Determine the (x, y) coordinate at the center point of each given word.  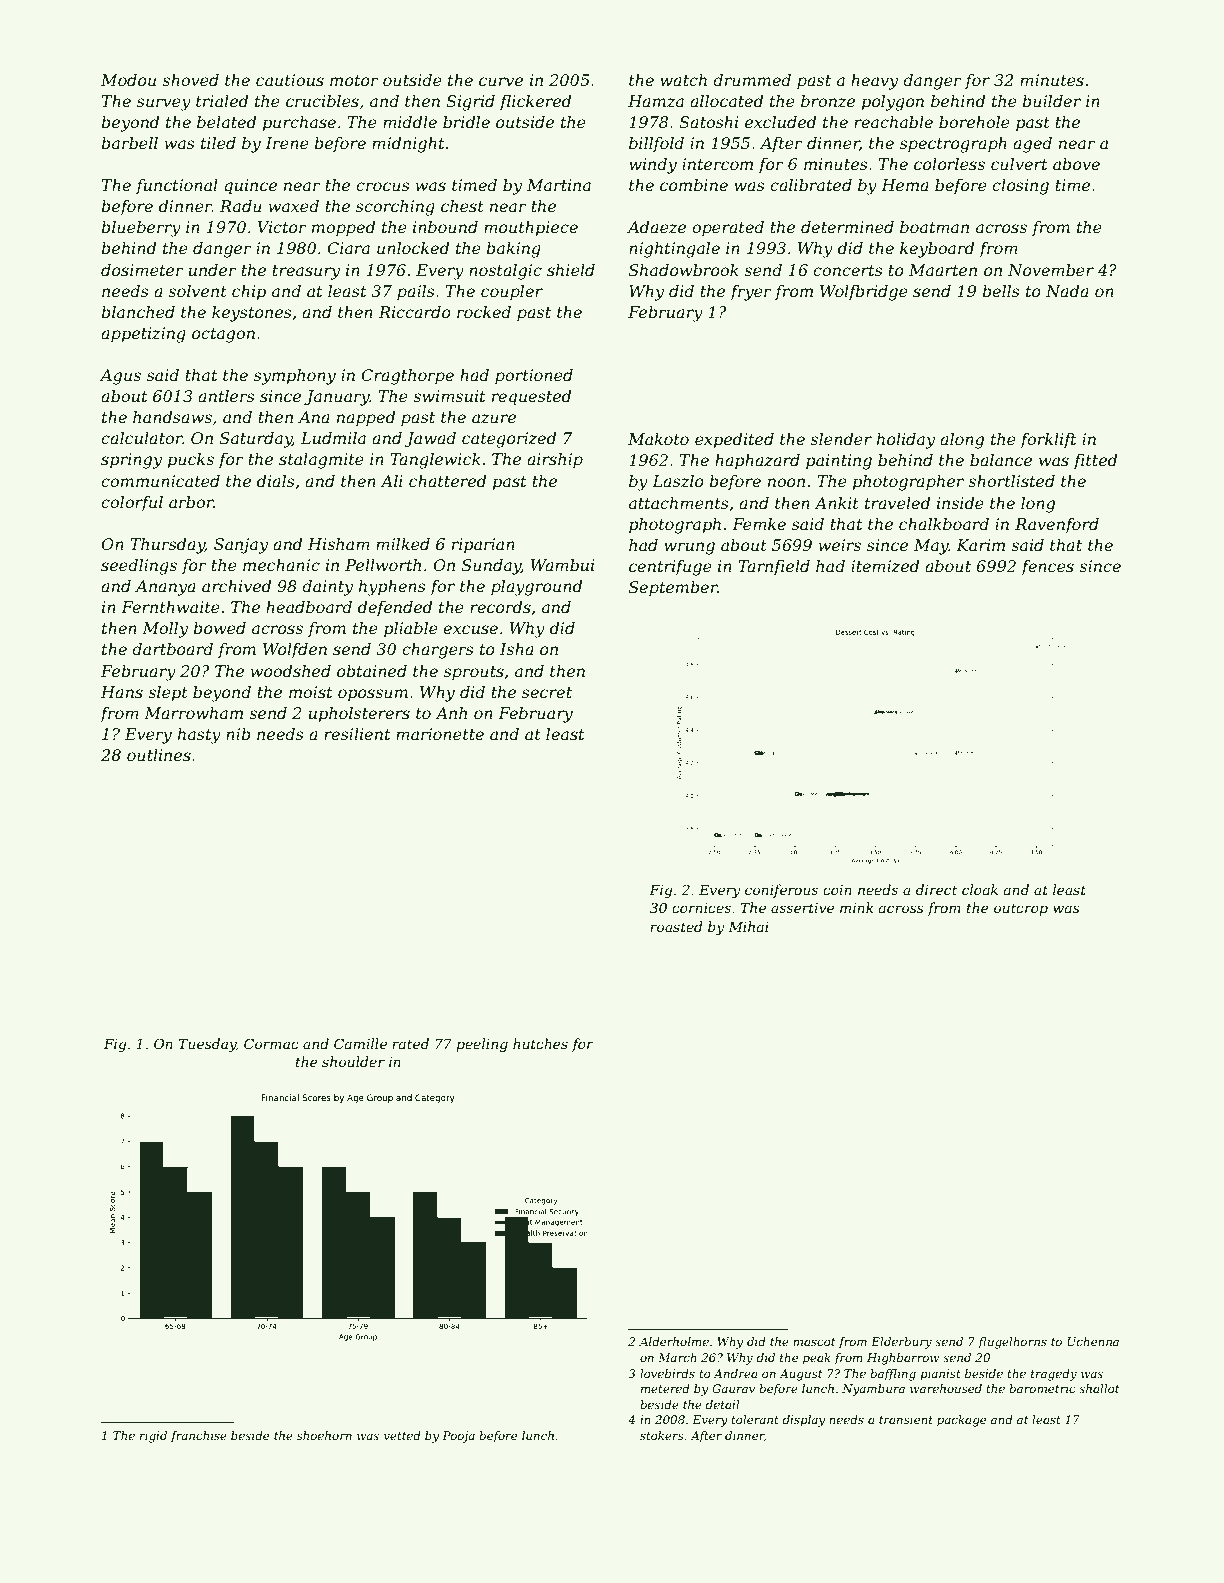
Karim (980, 545)
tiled (218, 143)
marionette (440, 734)
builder (1051, 101)
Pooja (458, 1437)
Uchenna (1093, 1341)
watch (683, 80)
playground (537, 588)
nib (238, 734)
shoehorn (324, 1435)
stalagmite (321, 461)
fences (1047, 568)
